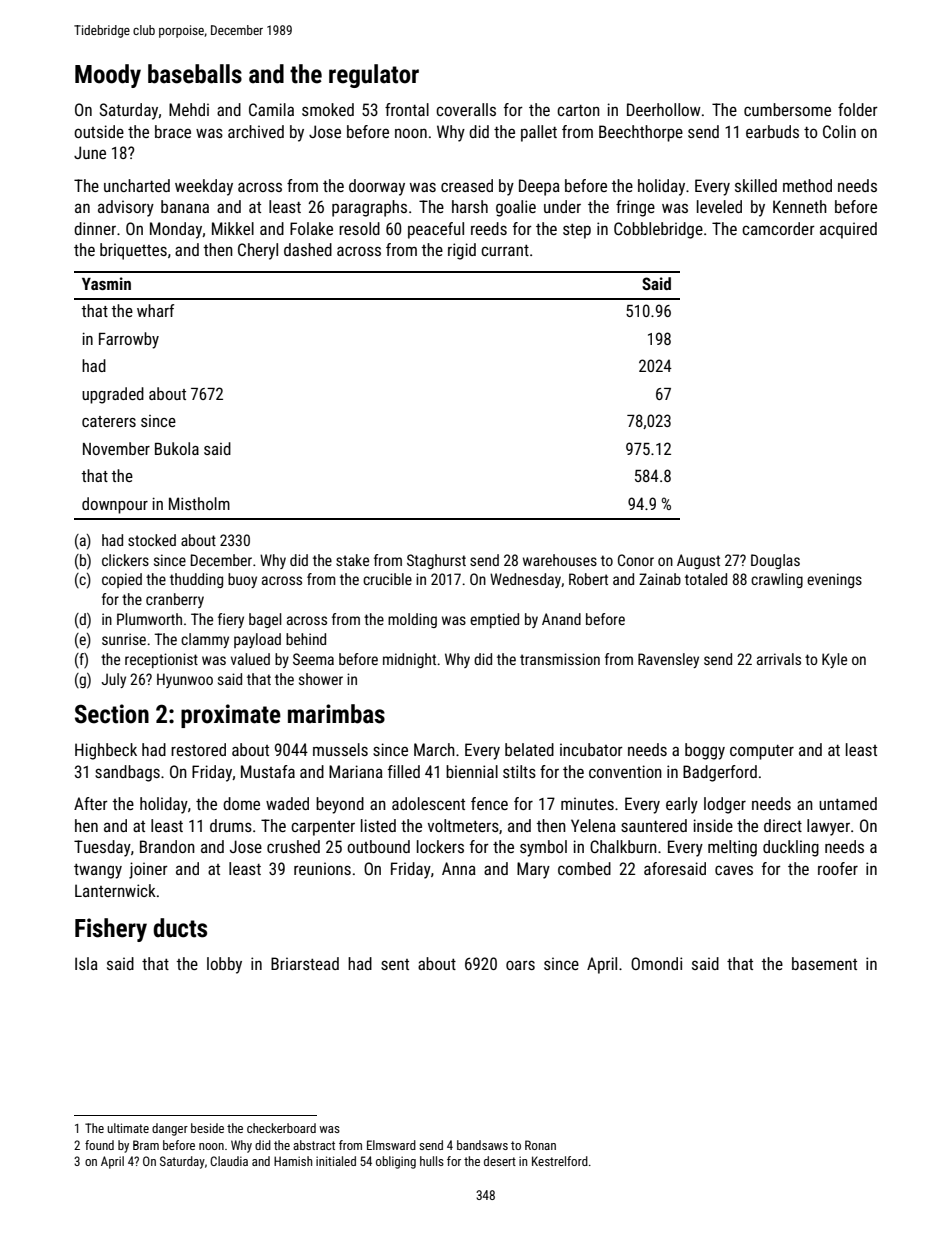 The height and width of the document is (1233, 952). What do you see at coordinates (374, 76) in the document?
I see `regulator` at bounding box center [374, 76].
